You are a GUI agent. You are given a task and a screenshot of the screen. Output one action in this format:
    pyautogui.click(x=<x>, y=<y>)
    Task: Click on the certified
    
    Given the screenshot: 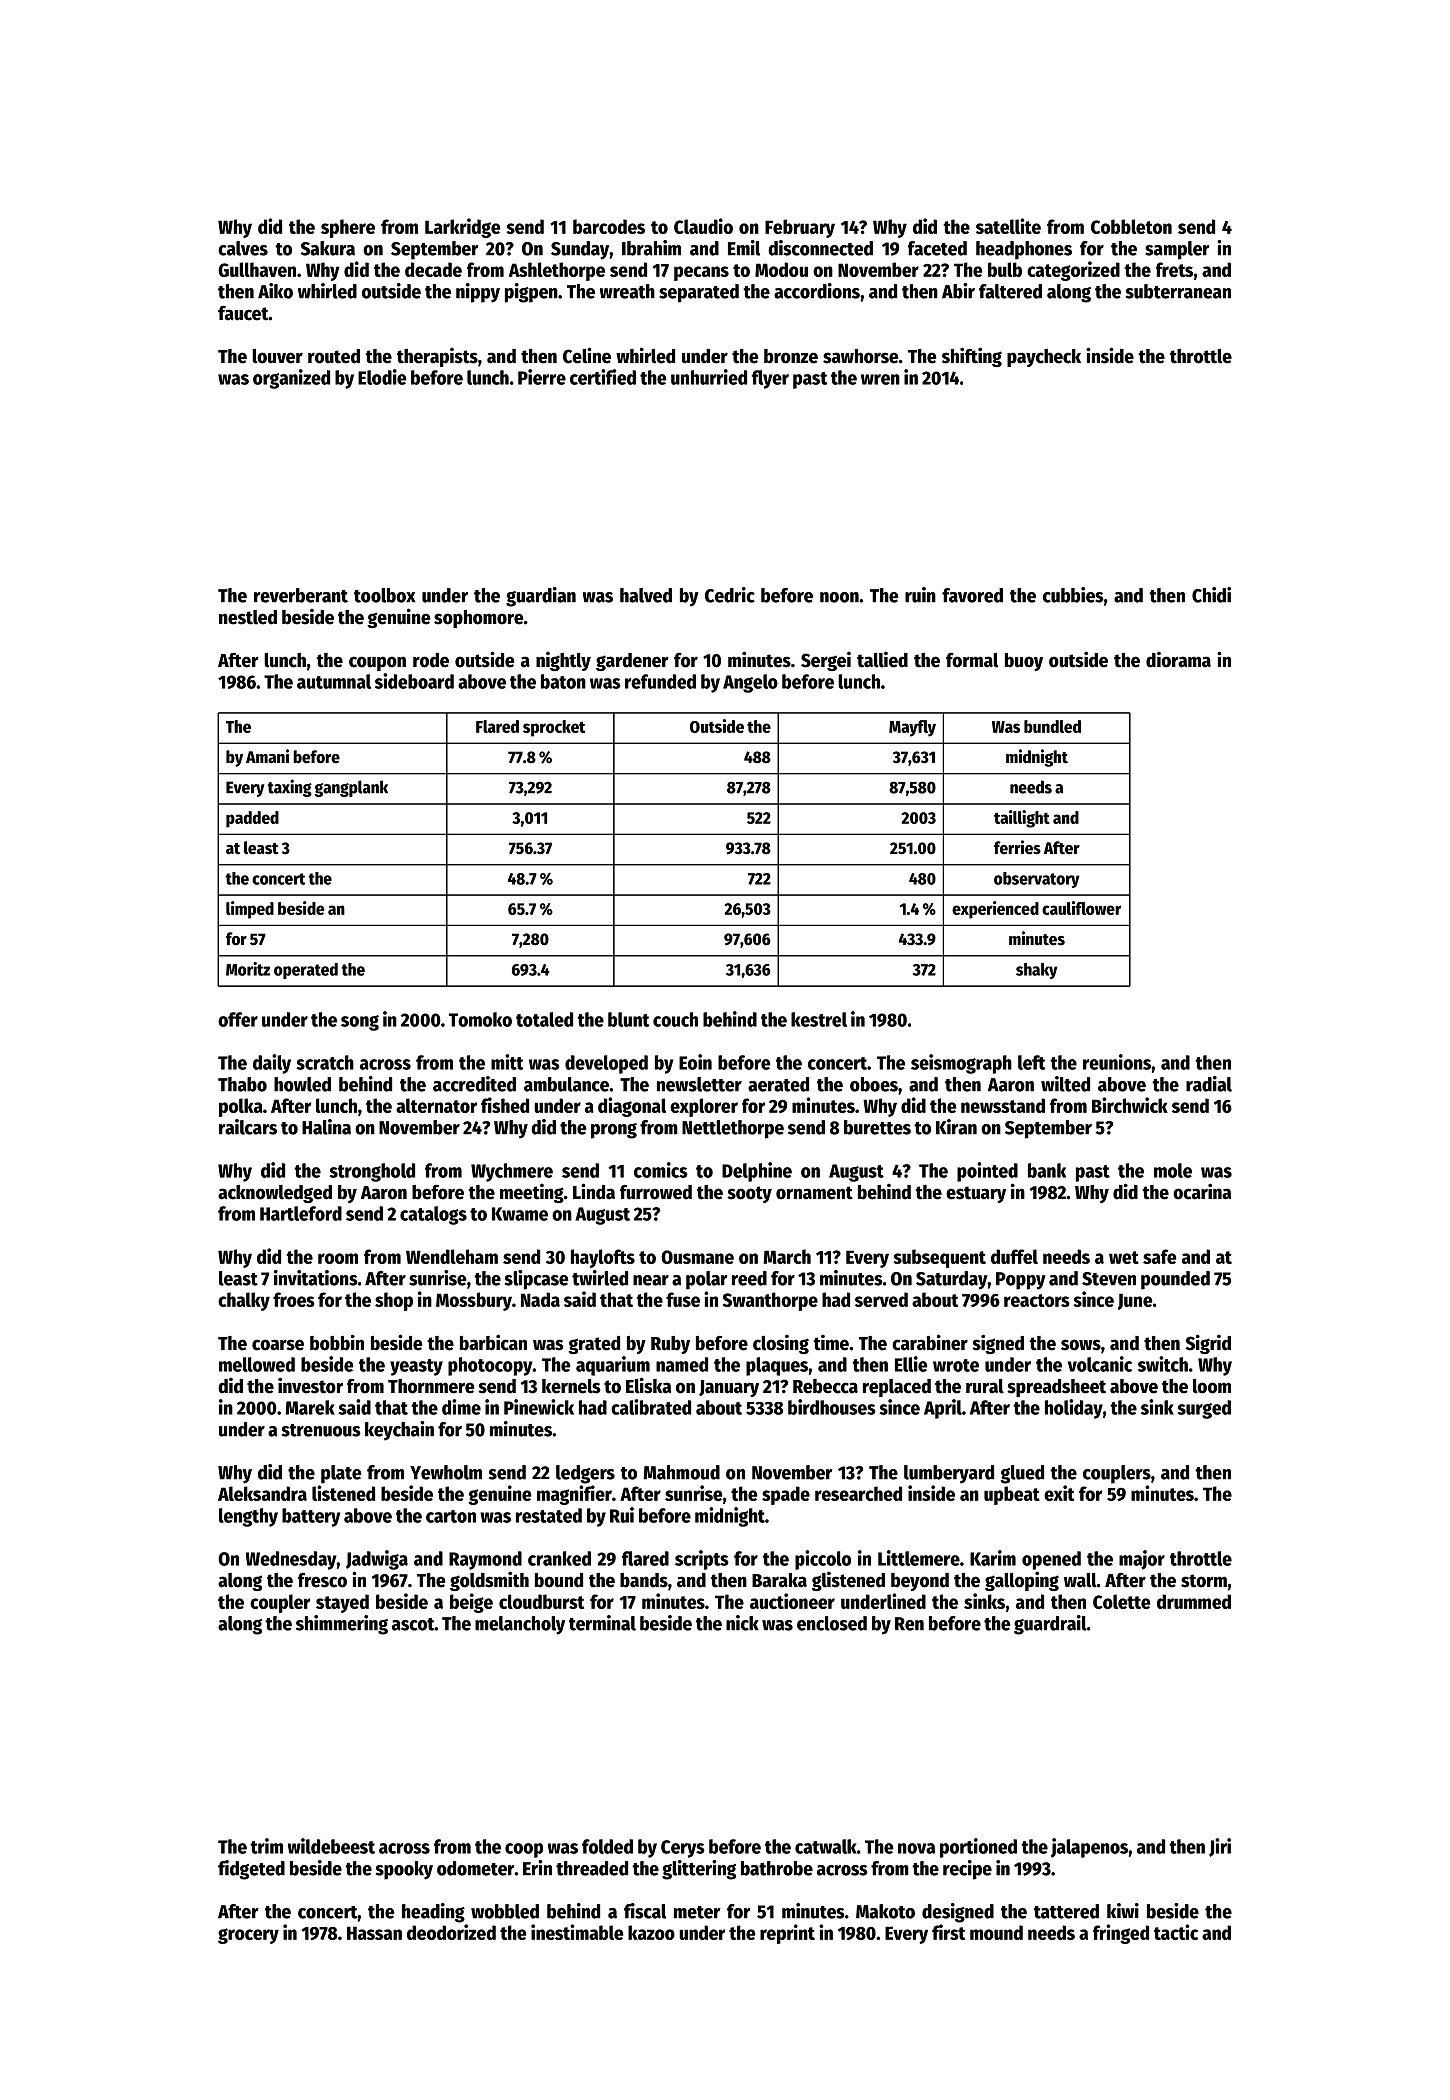 What is the action you would take?
    pyautogui.click(x=603, y=377)
